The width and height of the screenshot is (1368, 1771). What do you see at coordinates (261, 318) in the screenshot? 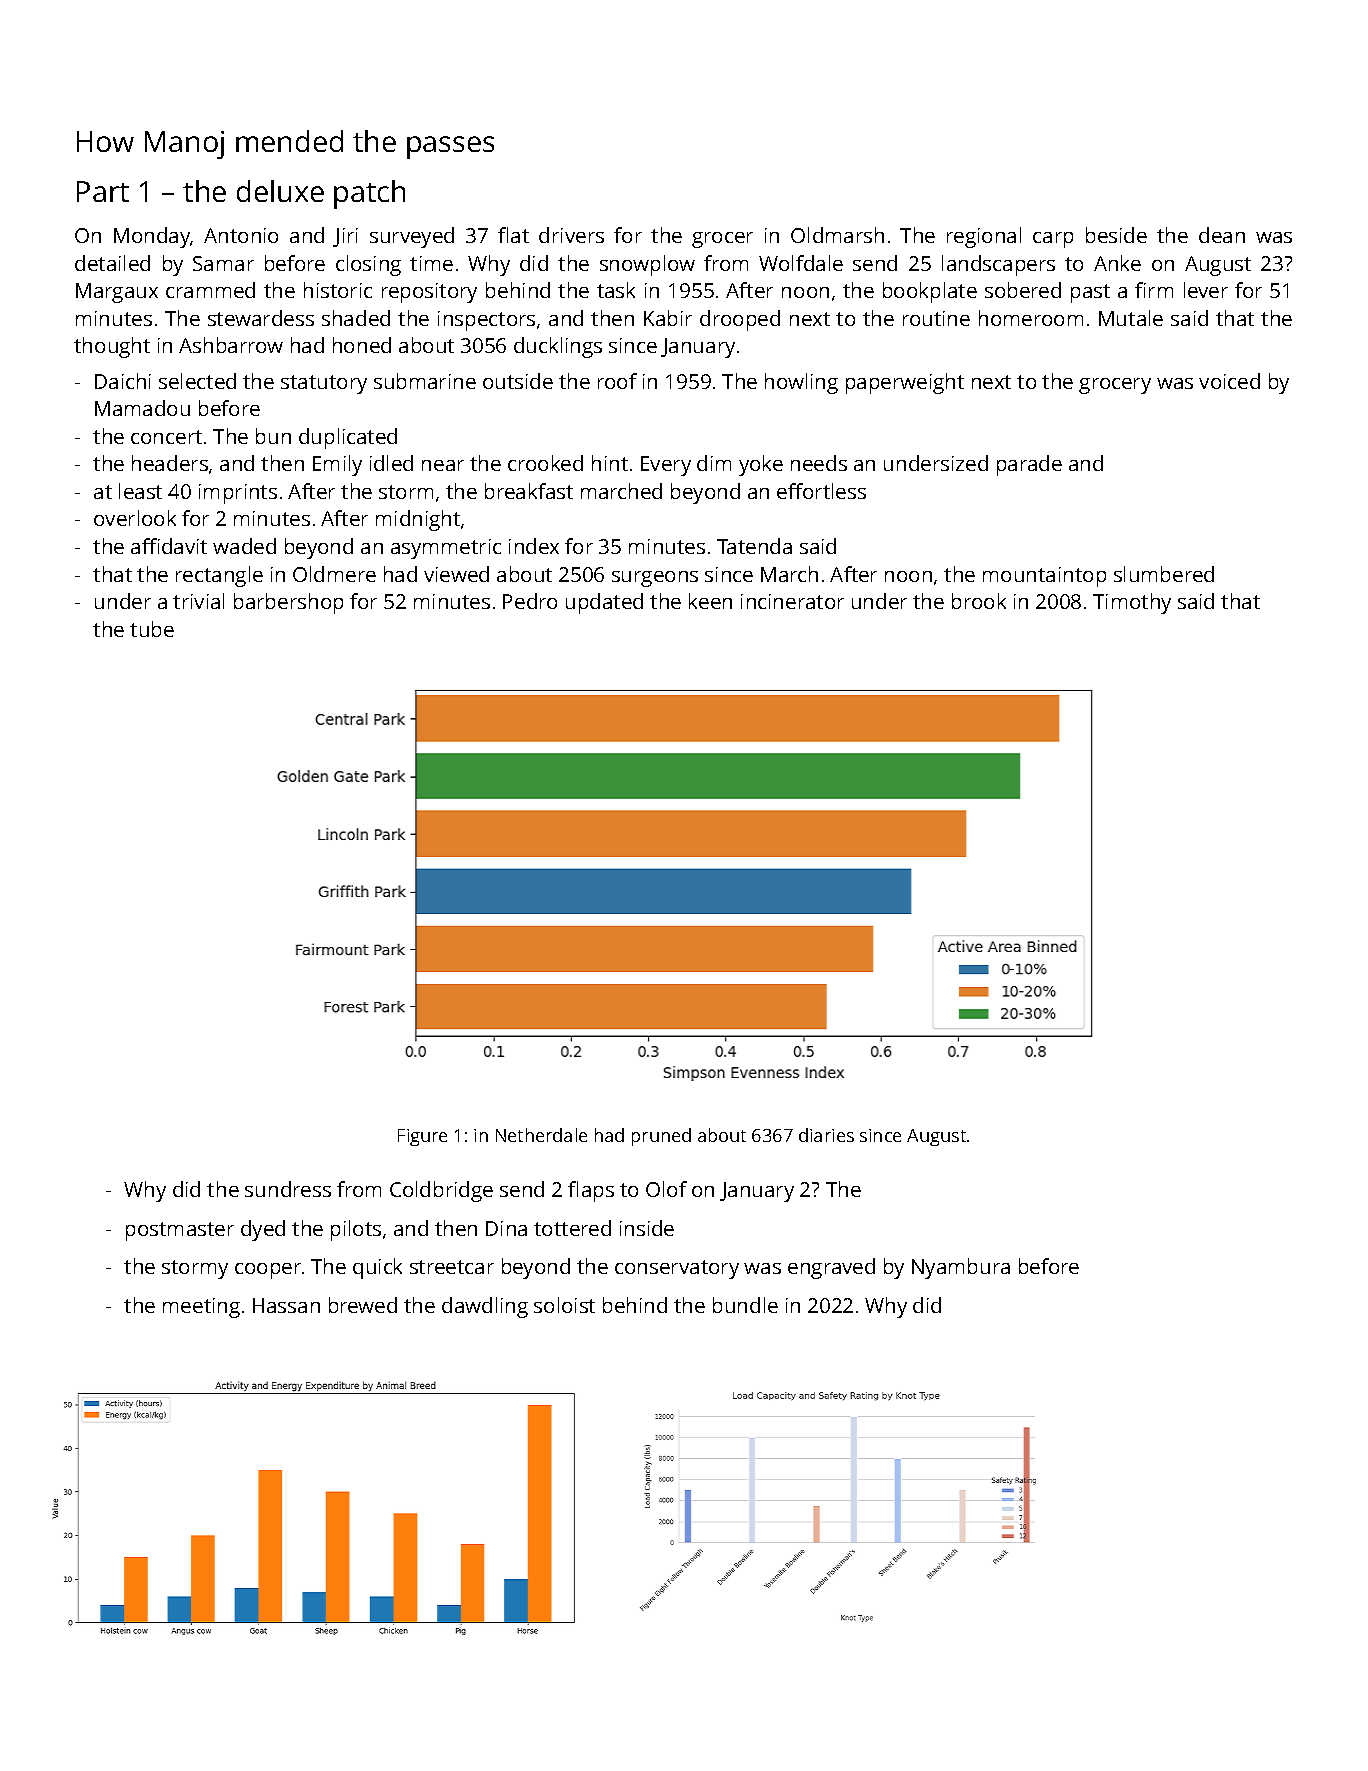
I see `stewardess` at bounding box center [261, 318].
